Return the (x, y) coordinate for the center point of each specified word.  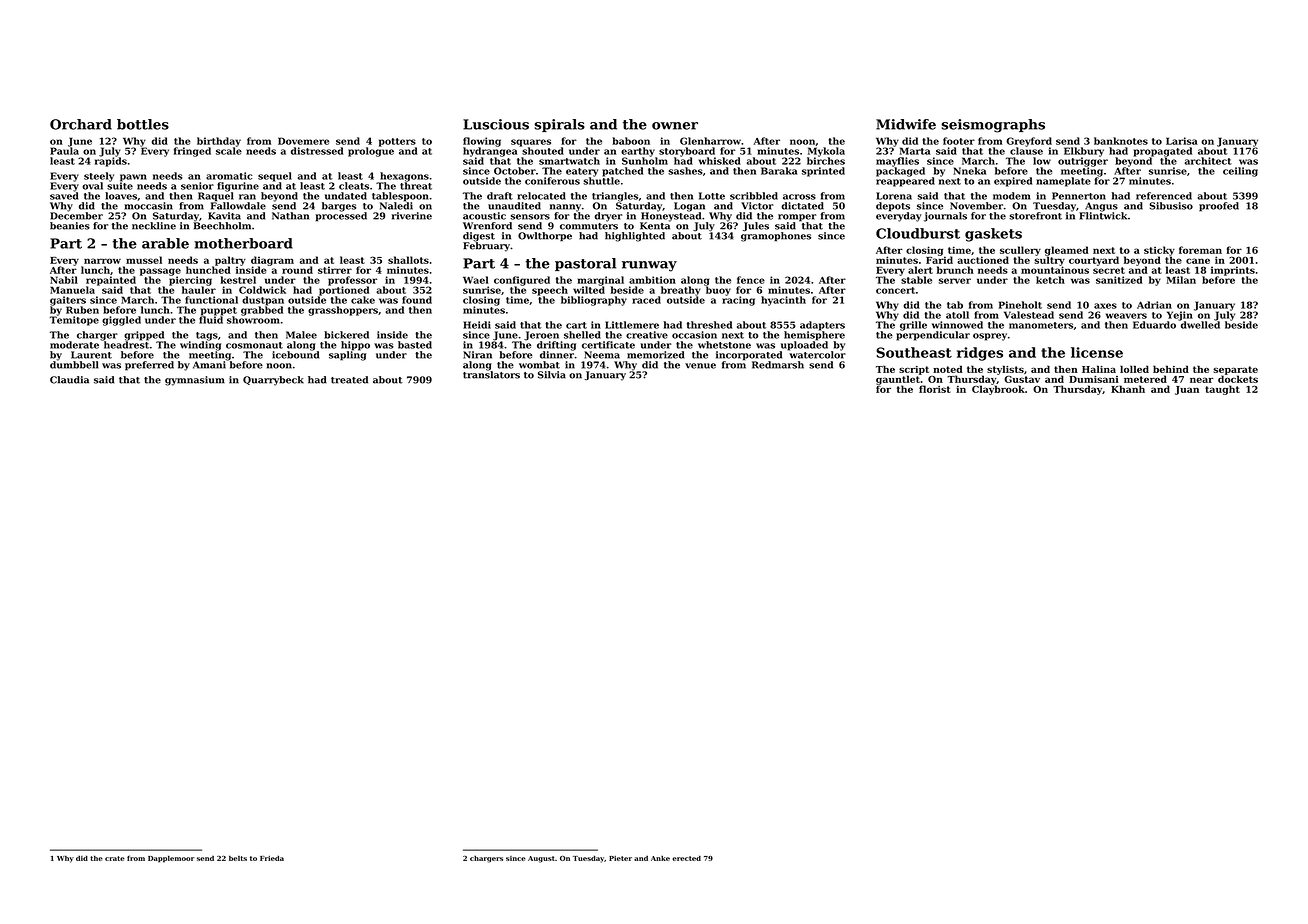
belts (238, 858)
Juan (1187, 390)
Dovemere (303, 141)
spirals (560, 125)
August (541, 859)
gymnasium (195, 381)
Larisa (1182, 141)
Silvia (552, 375)
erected (686, 858)
